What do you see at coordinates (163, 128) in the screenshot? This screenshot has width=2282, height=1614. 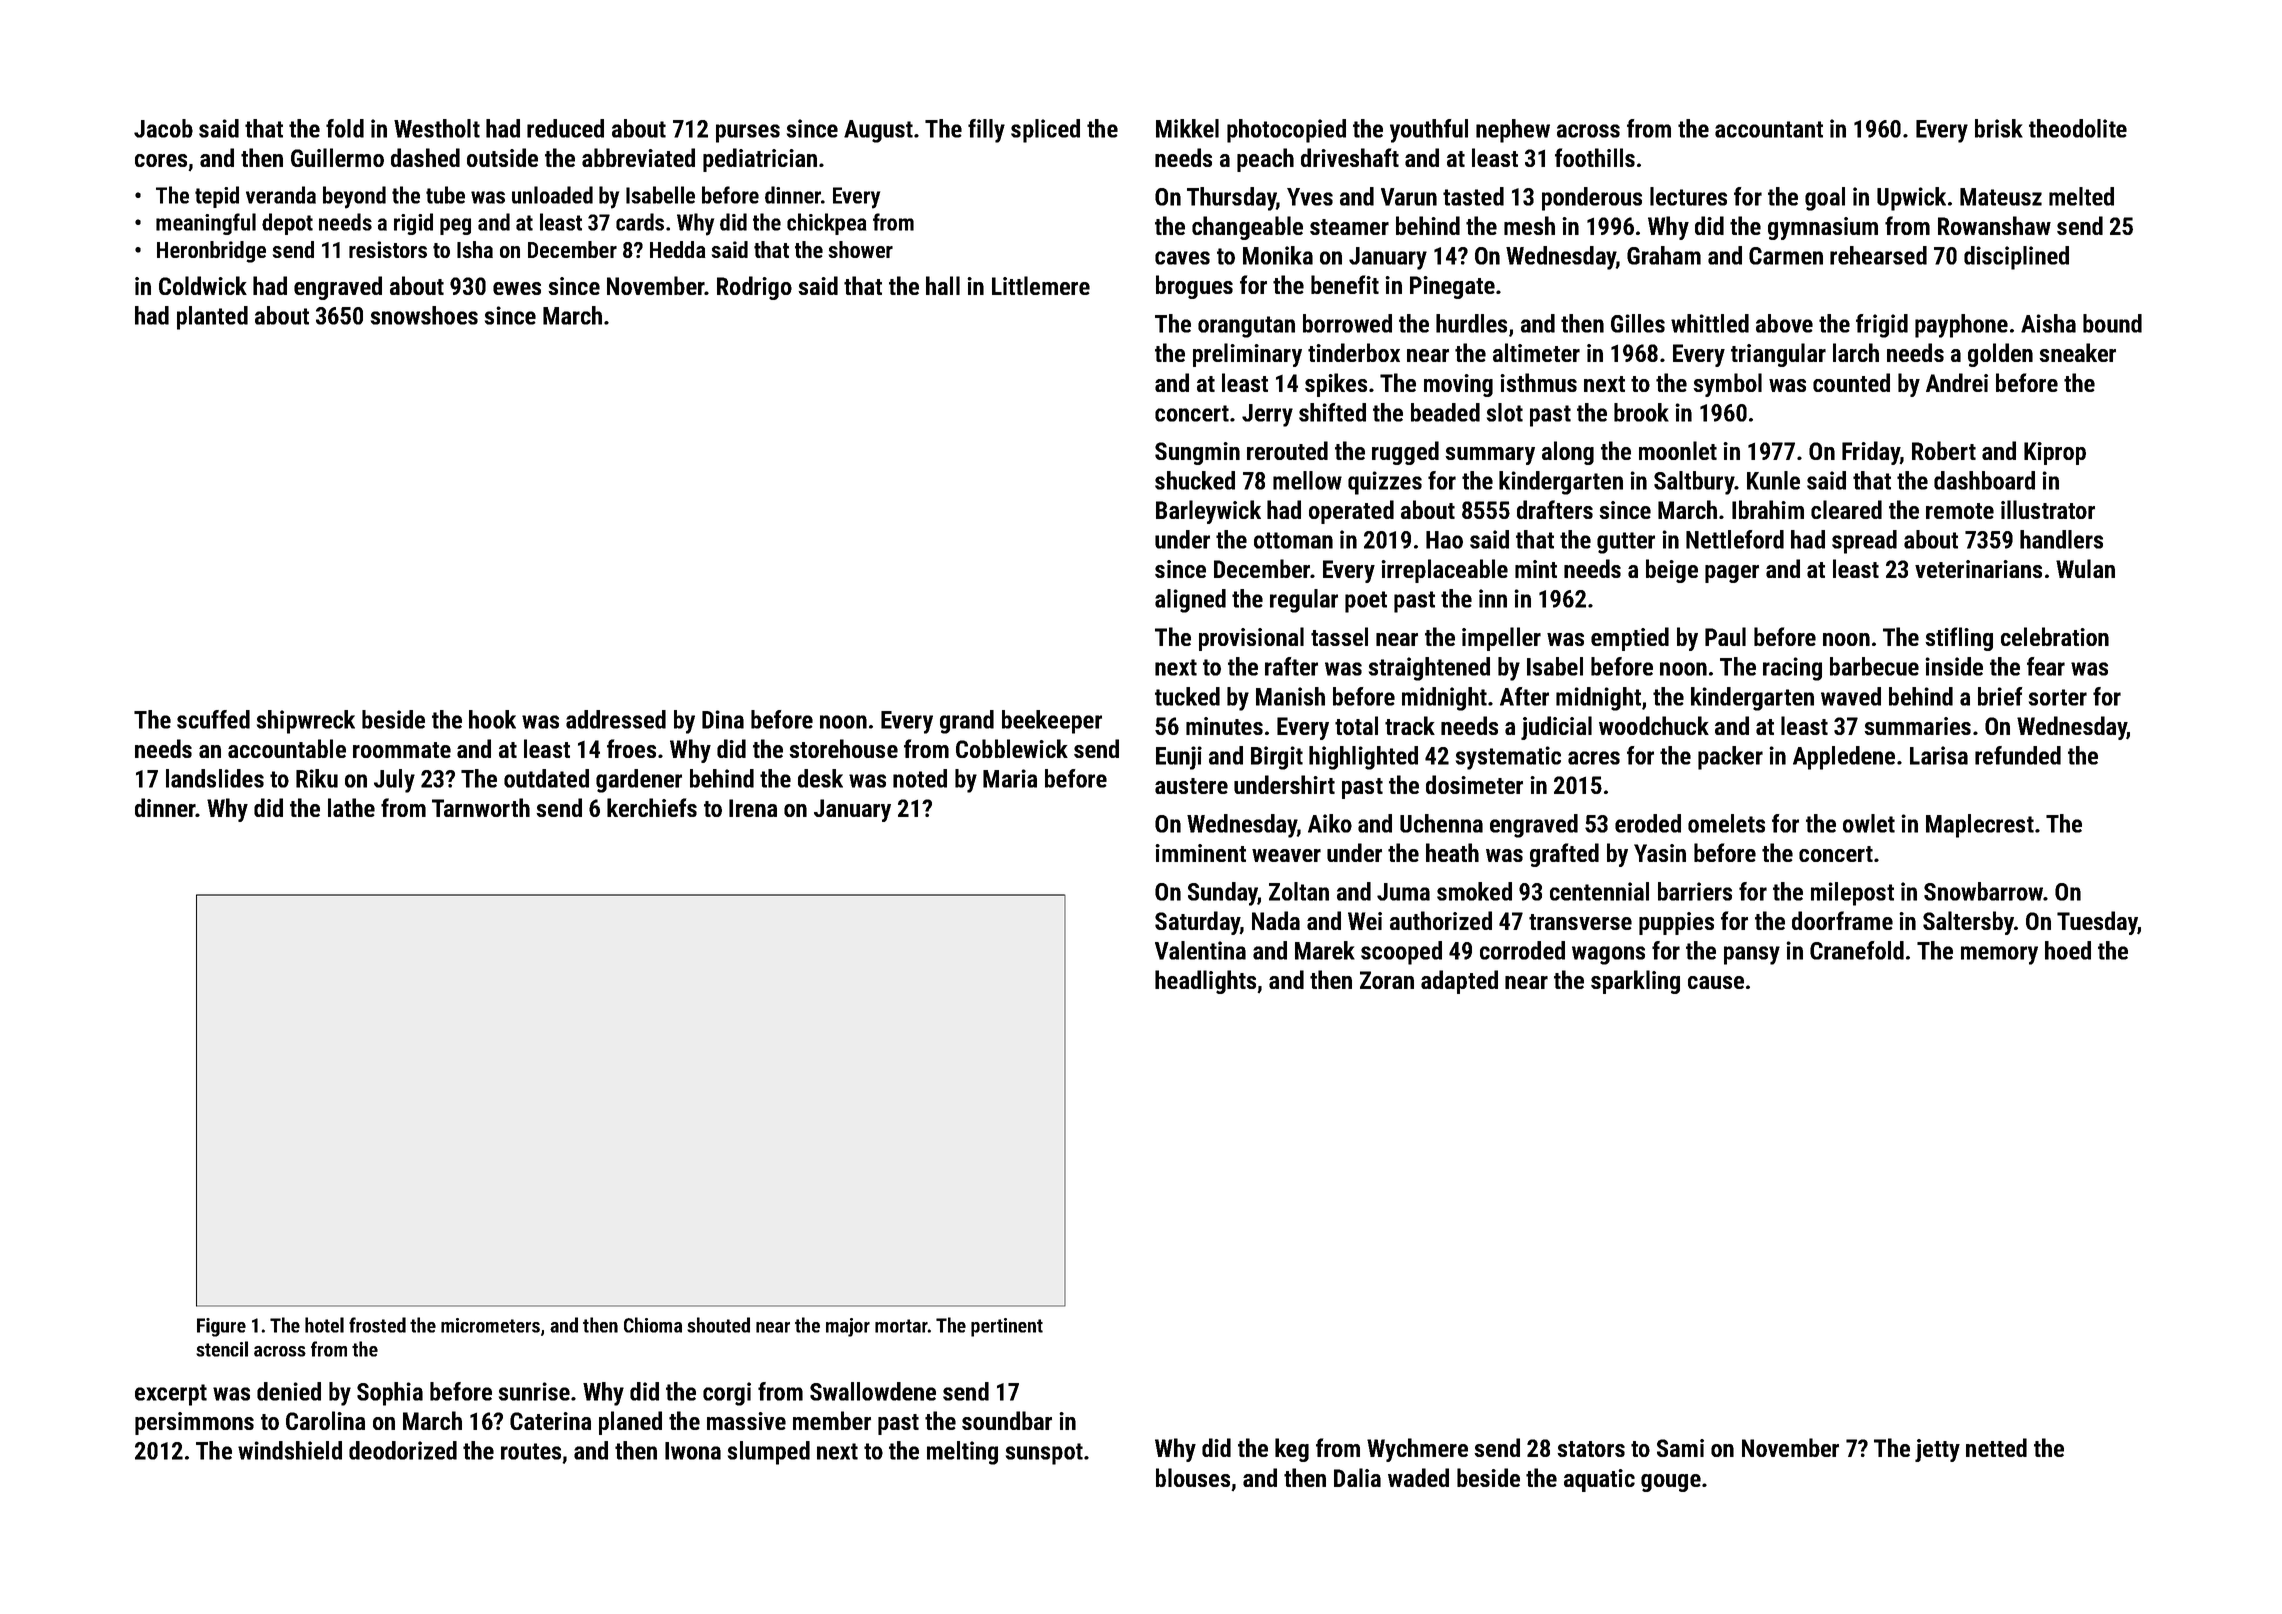 I see `Jacob` at bounding box center [163, 128].
